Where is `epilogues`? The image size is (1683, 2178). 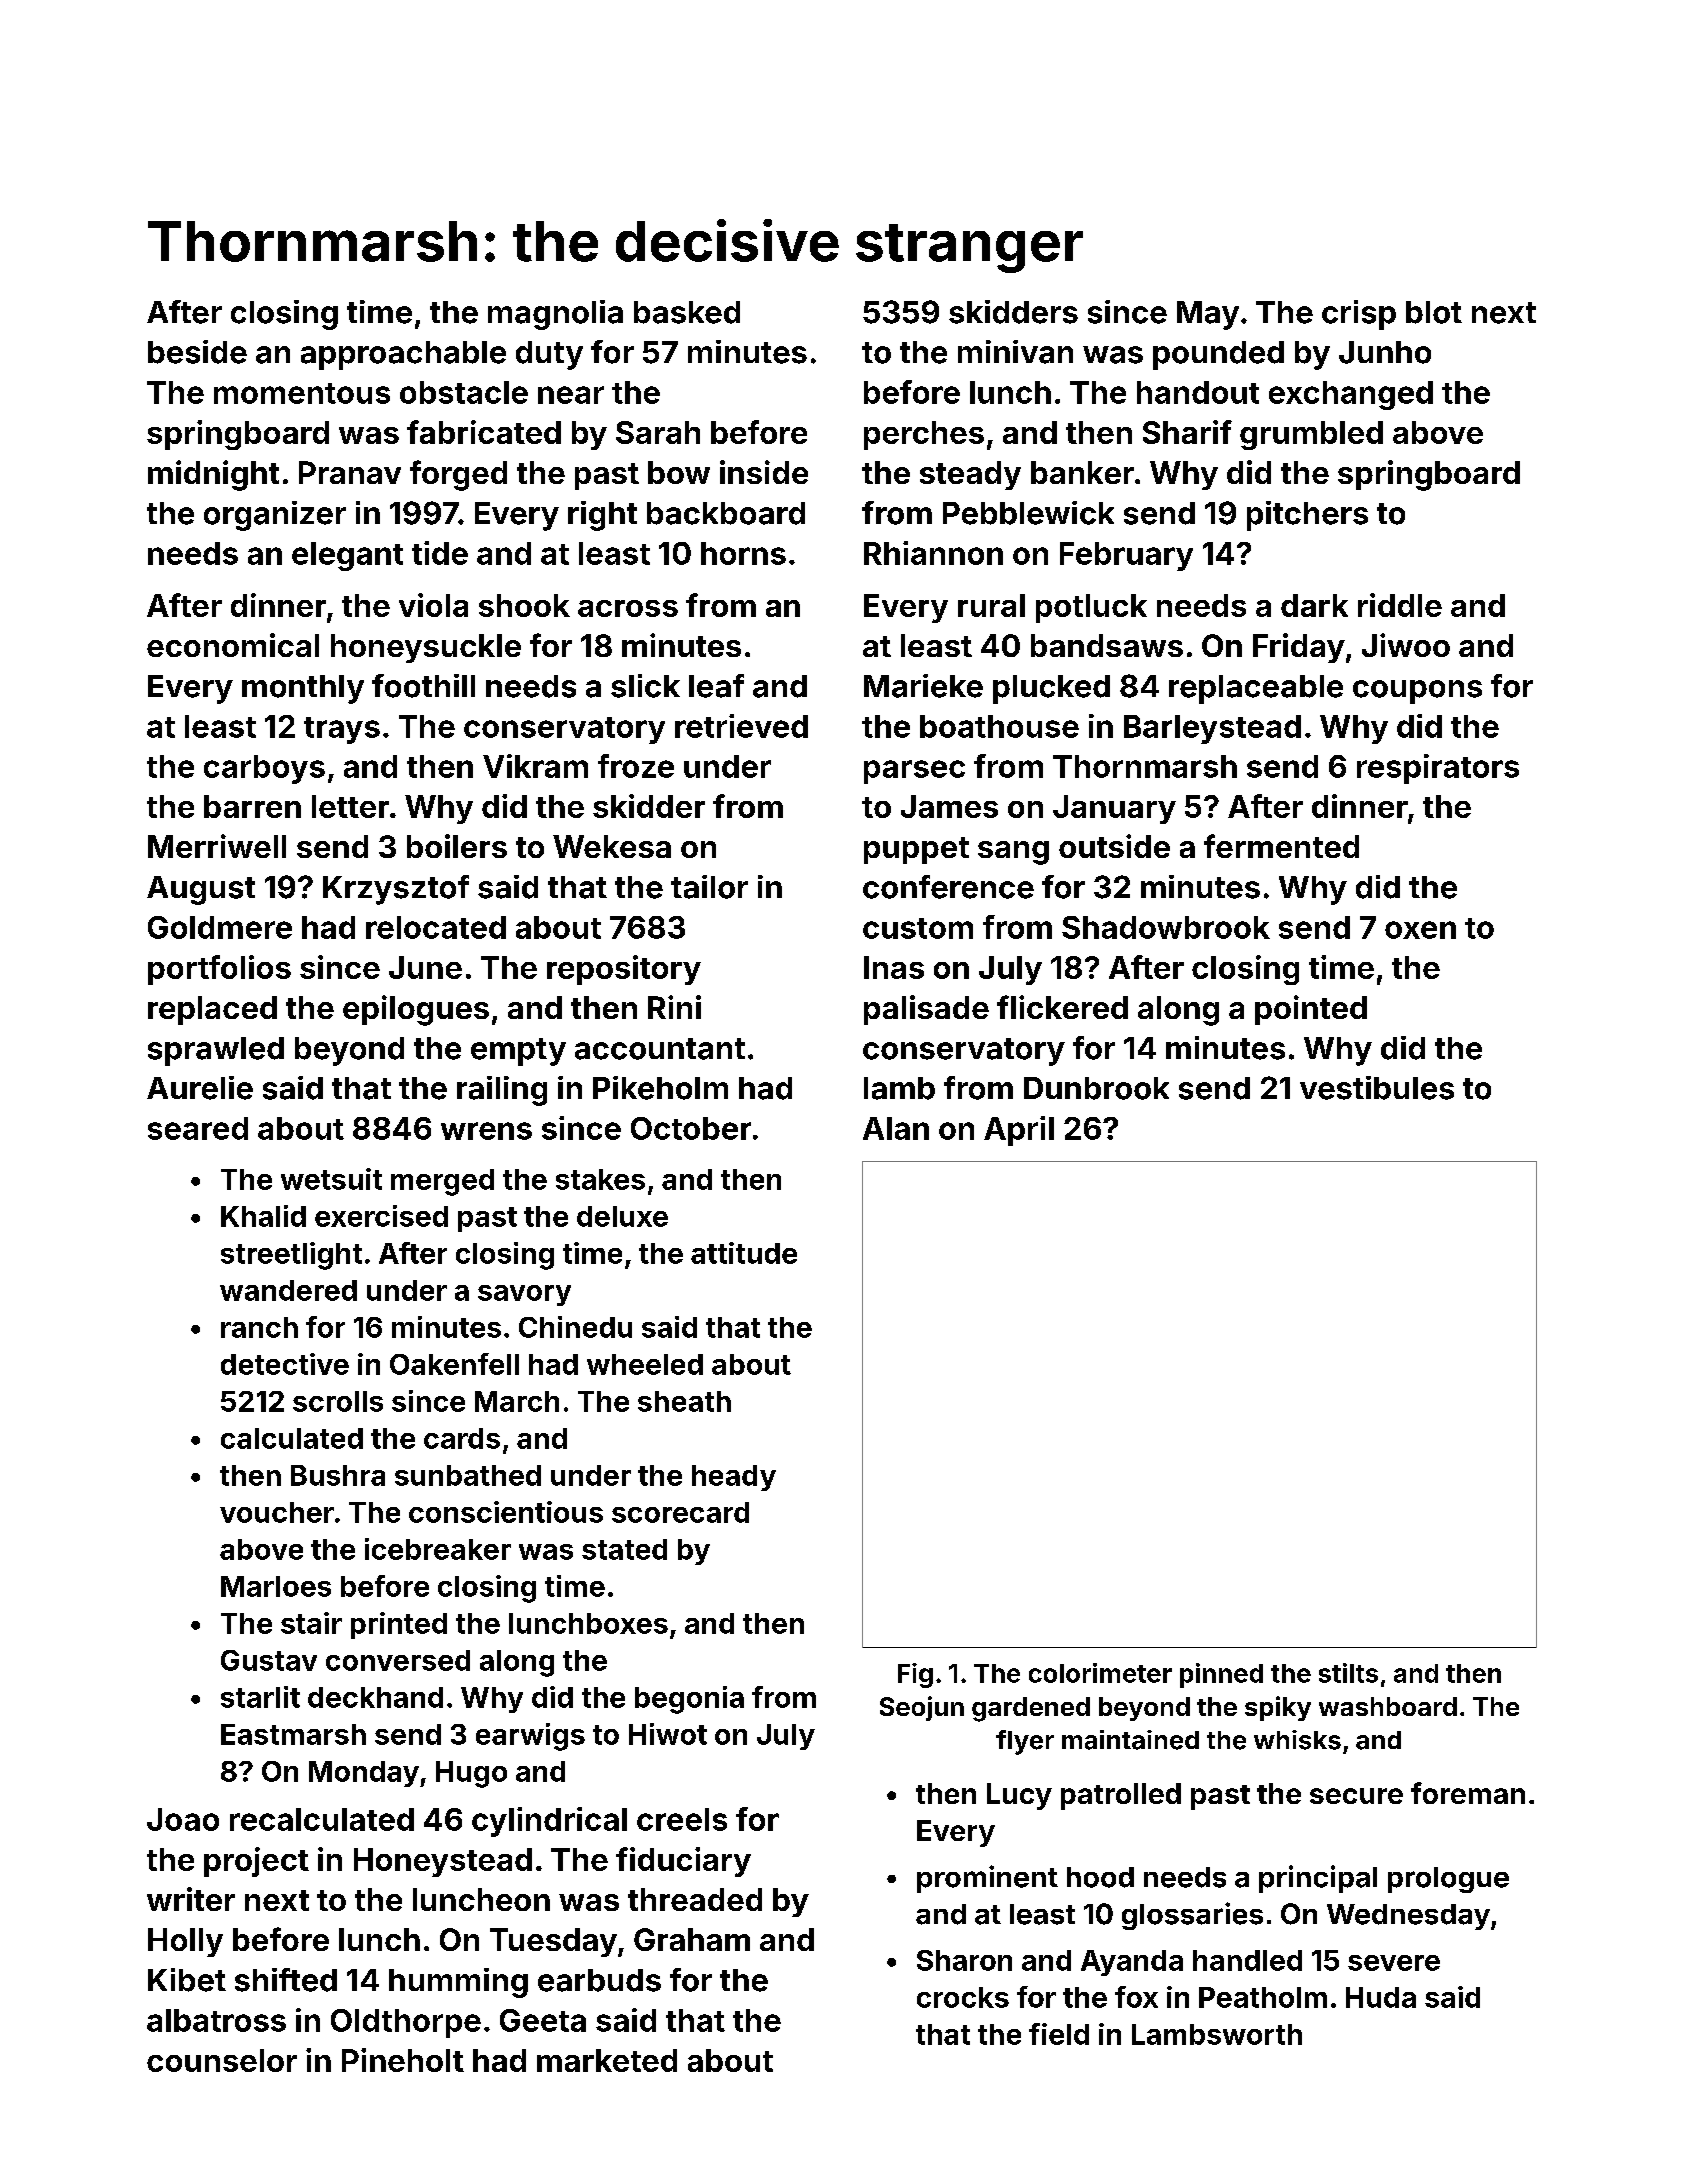 epilogues is located at coordinates (416, 1010).
